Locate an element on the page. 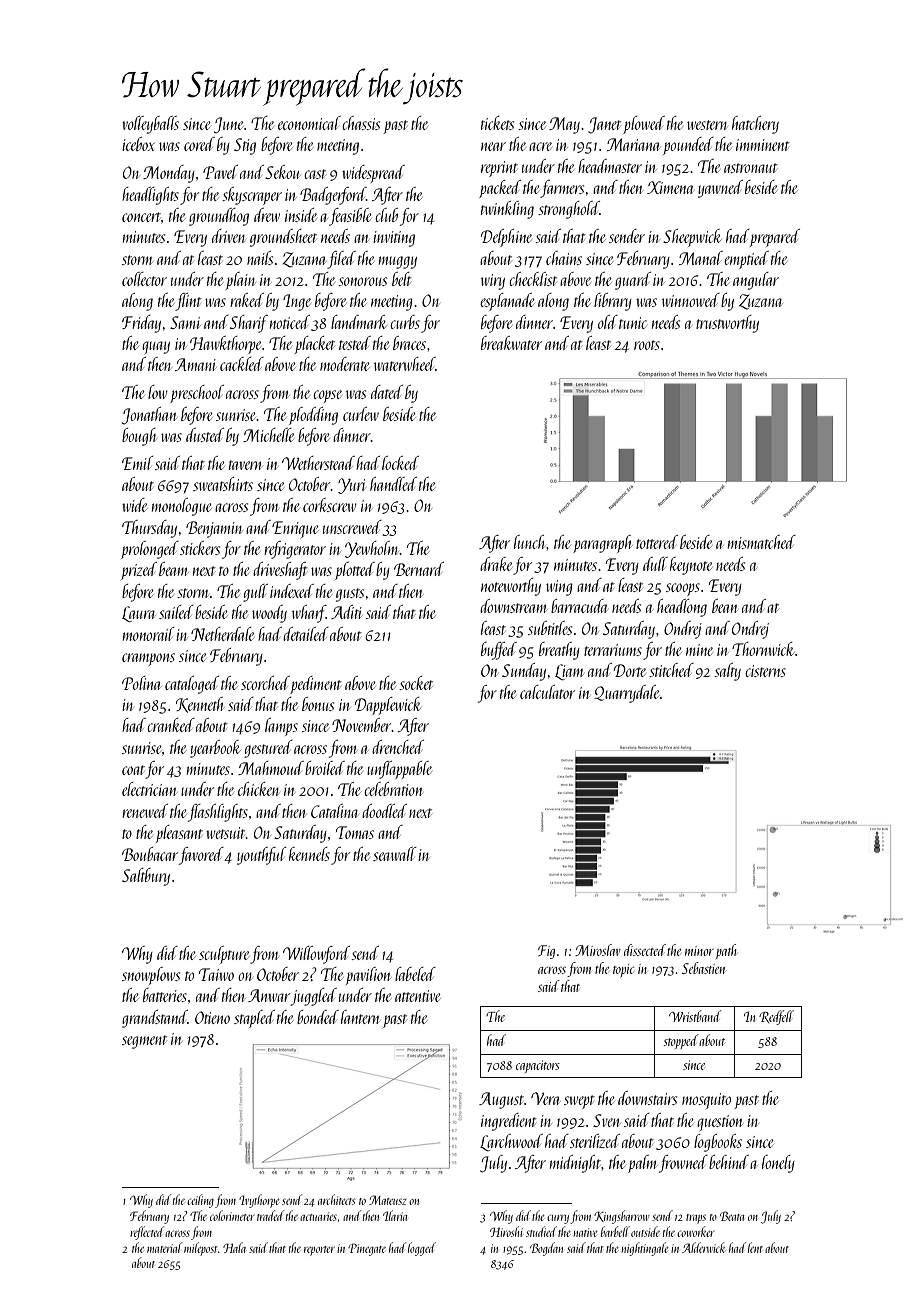  economical is located at coordinates (309, 123).
